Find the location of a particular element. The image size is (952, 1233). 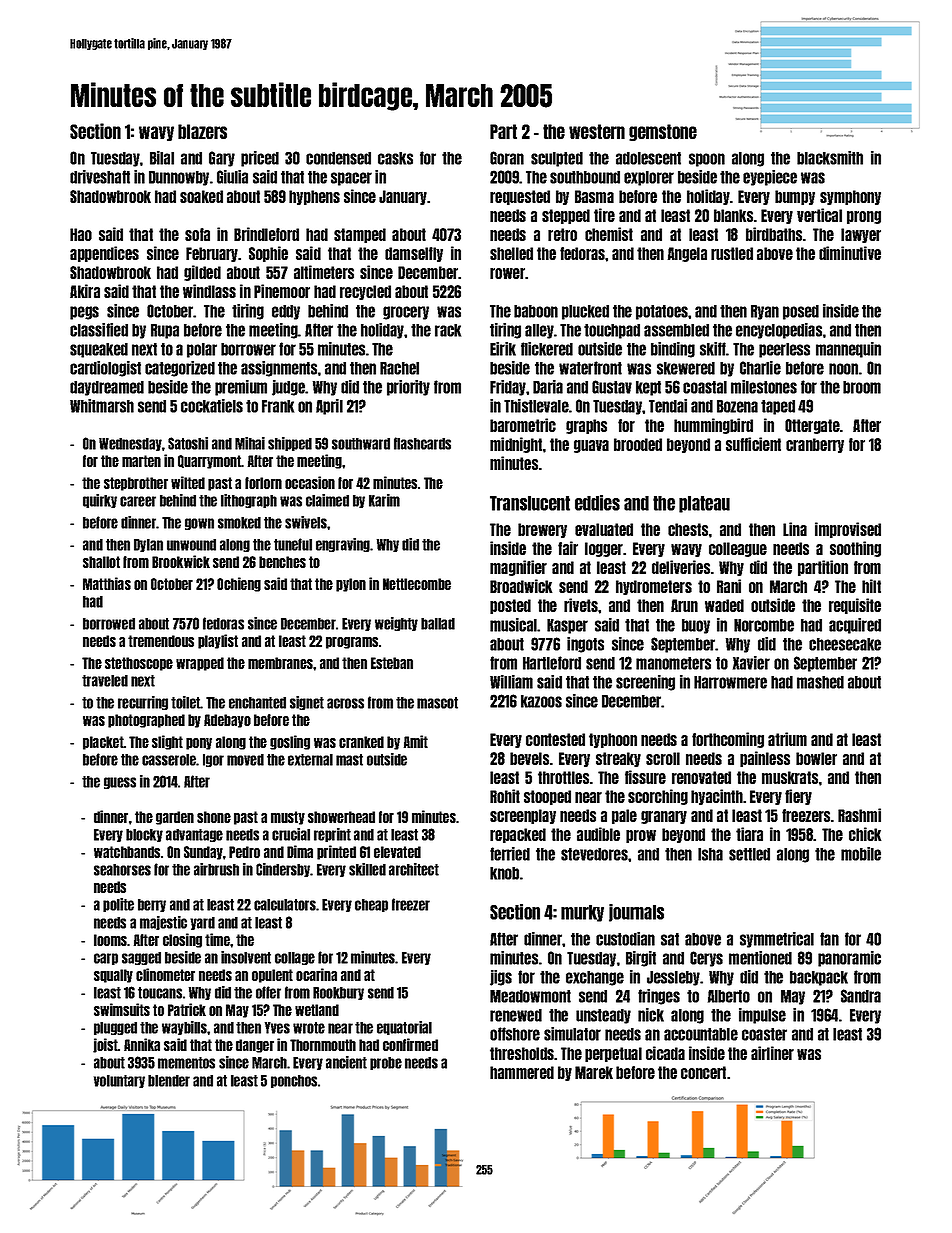

rivets is located at coordinates (581, 605).
